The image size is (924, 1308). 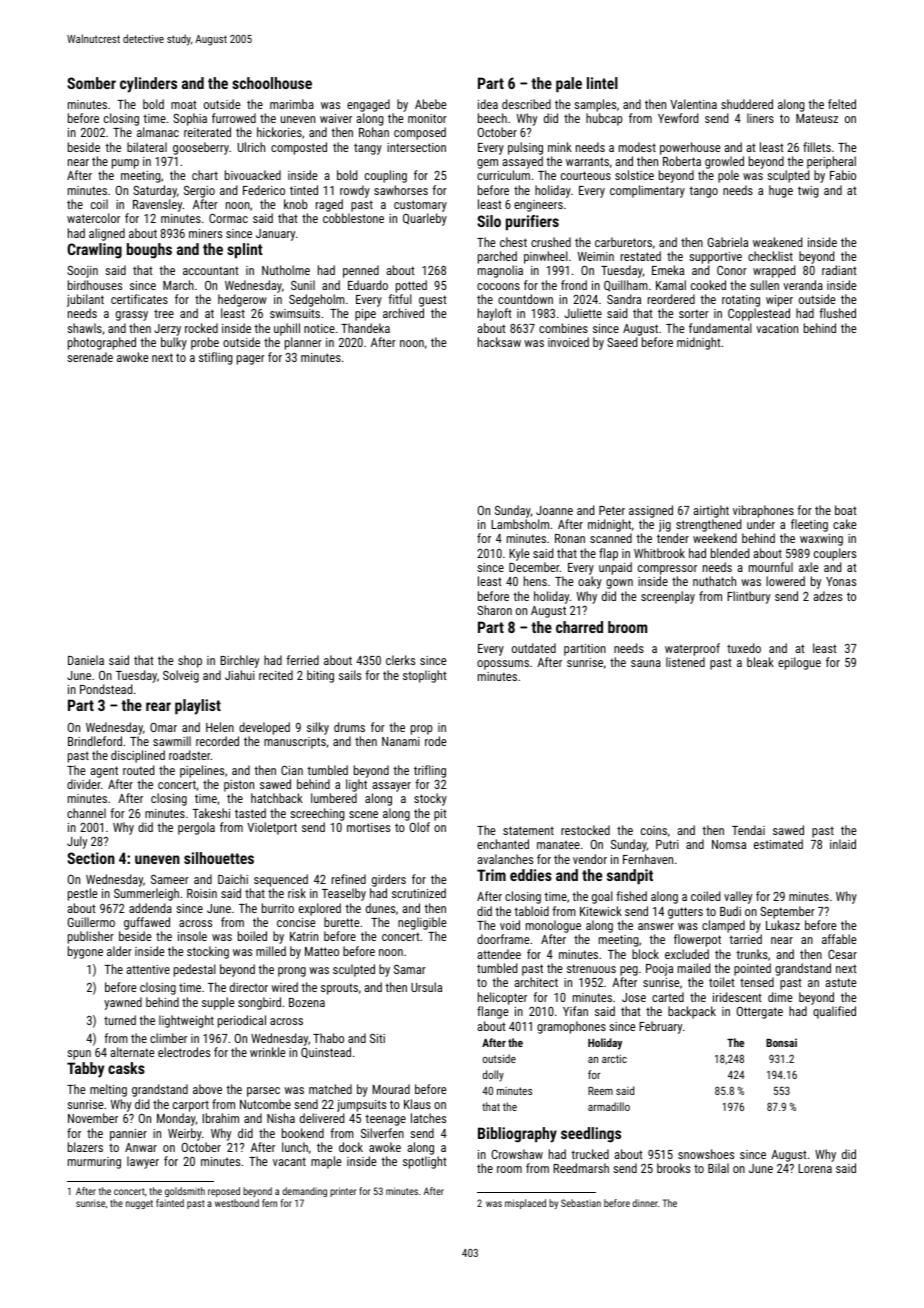 I want to click on Sophia, so click(x=190, y=119).
